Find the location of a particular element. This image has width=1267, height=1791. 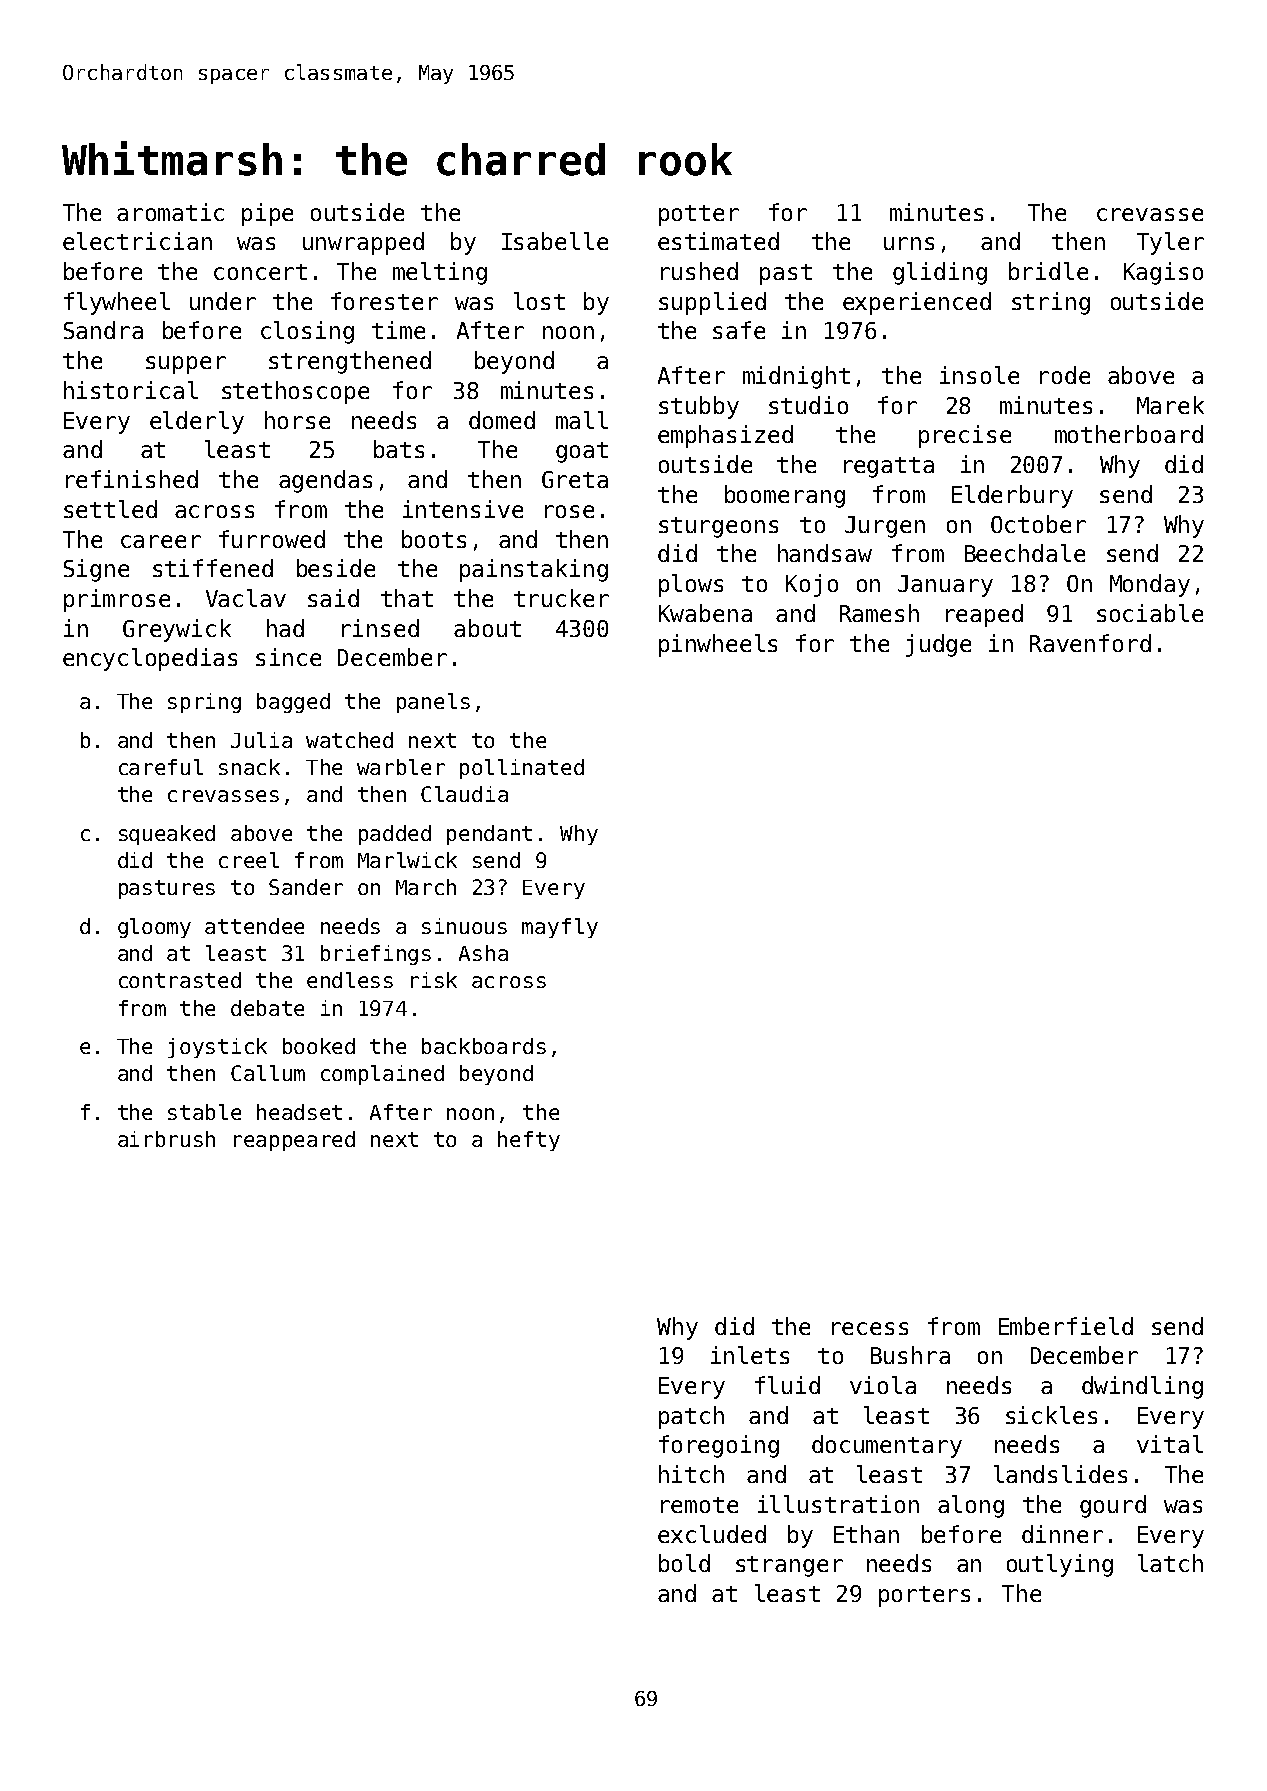

rode is located at coordinates (1065, 375).
